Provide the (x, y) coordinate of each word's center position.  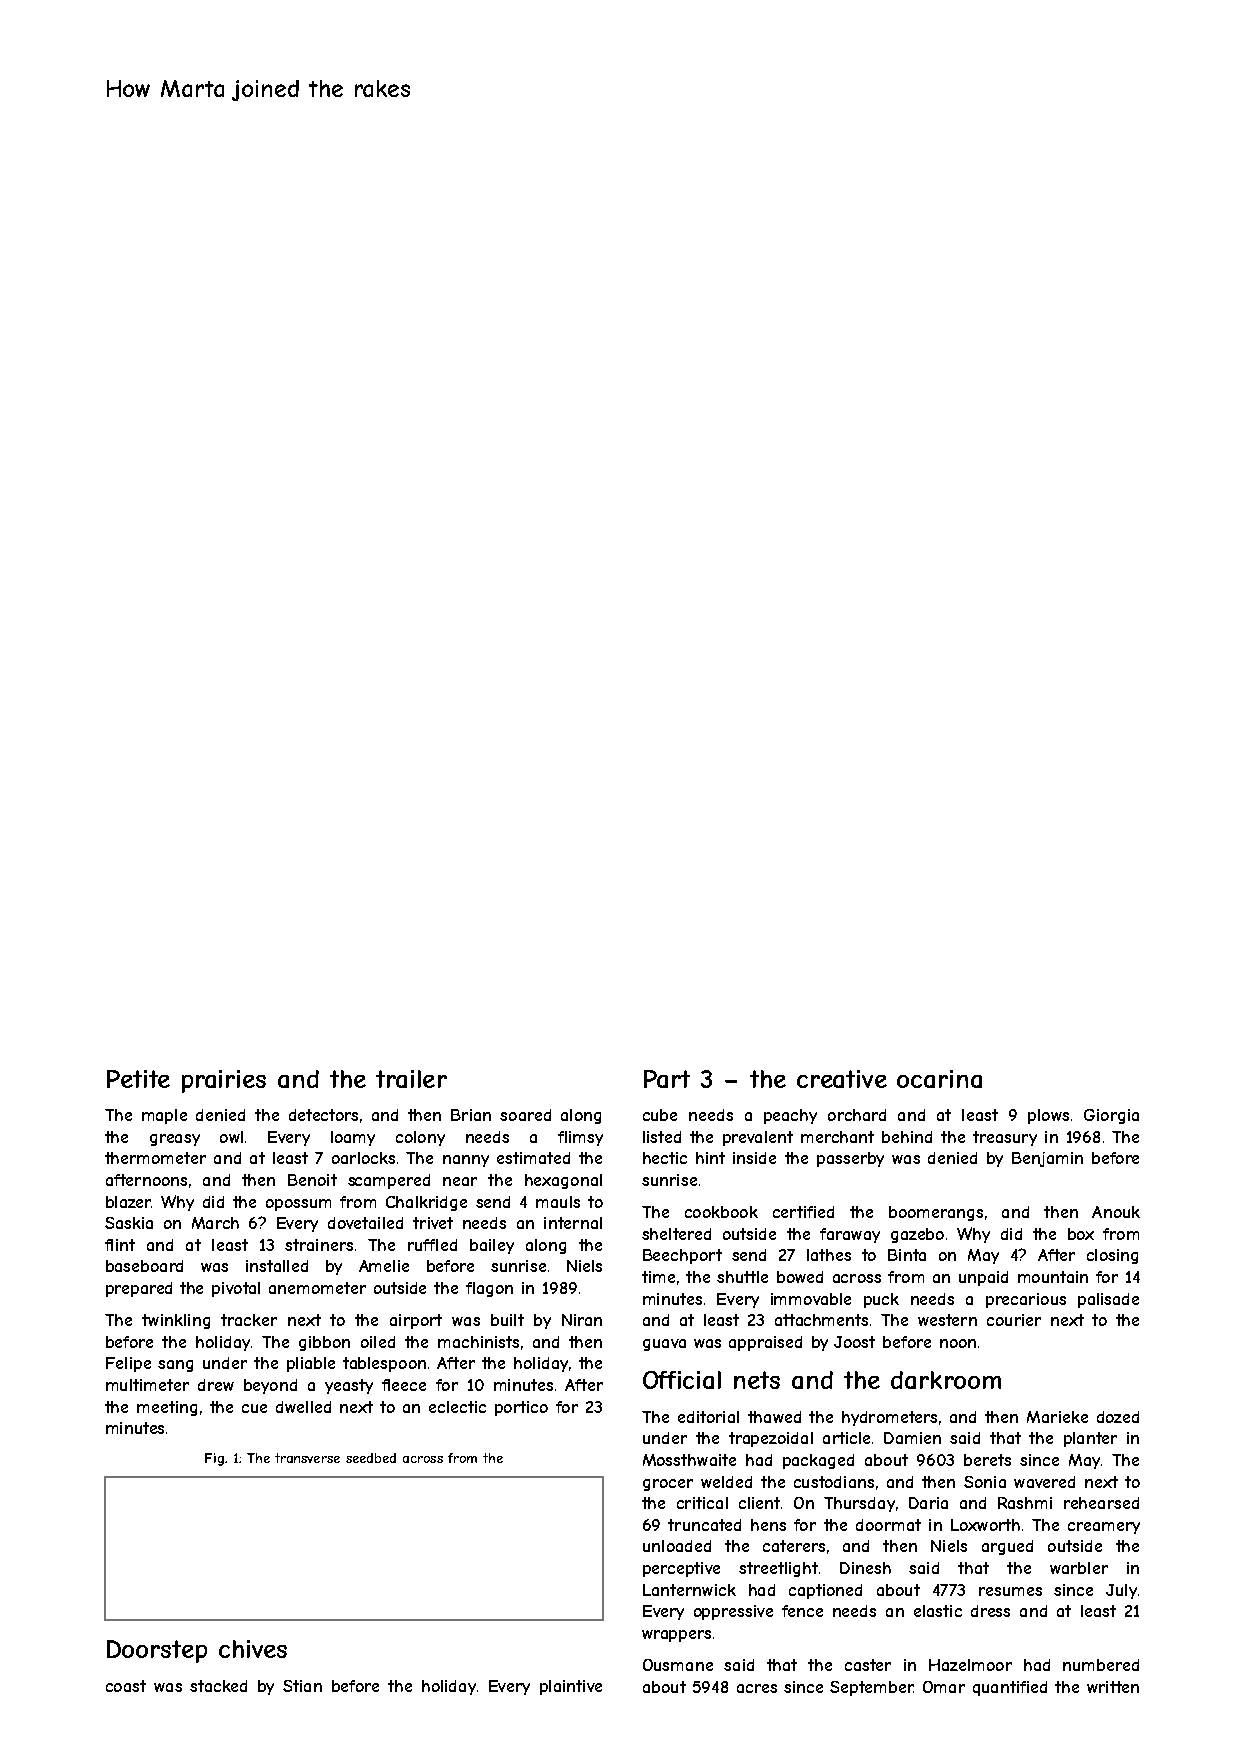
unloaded (677, 1546)
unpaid (983, 1278)
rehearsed (1101, 1503)
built (507, 1320)
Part (667, 1079)
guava (664, 1345)
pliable (311, 1364)
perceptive (681, 1569)
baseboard (144, 1266)
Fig (214, 1459)
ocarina (939, 1079)
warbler (1079, 1568)
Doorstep (157, 1651)
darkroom (946, 1380)
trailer (411, 1079)
